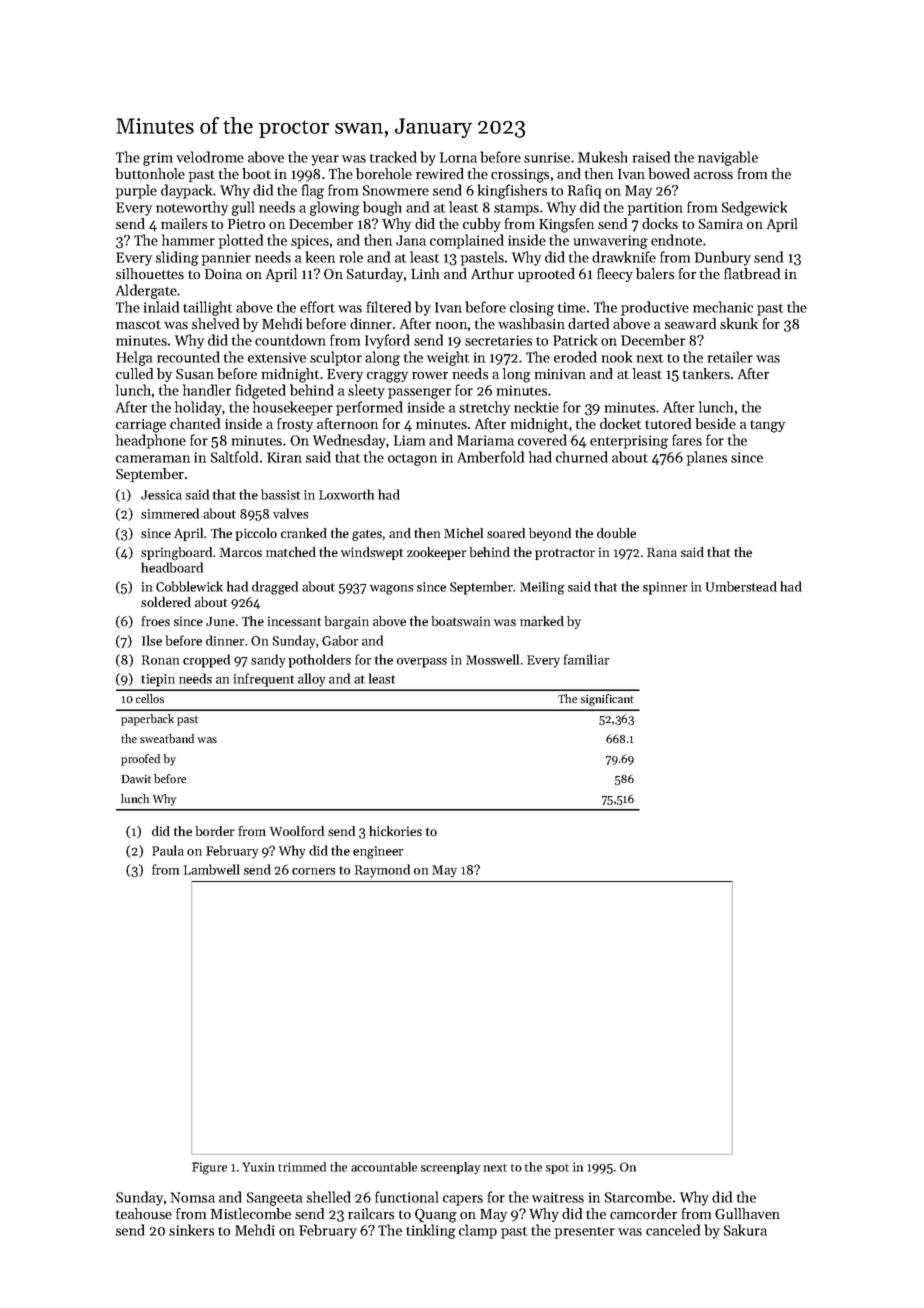  Describe the element at coordinates (136, 191) in the screenshot. I see `purple` at that location.
